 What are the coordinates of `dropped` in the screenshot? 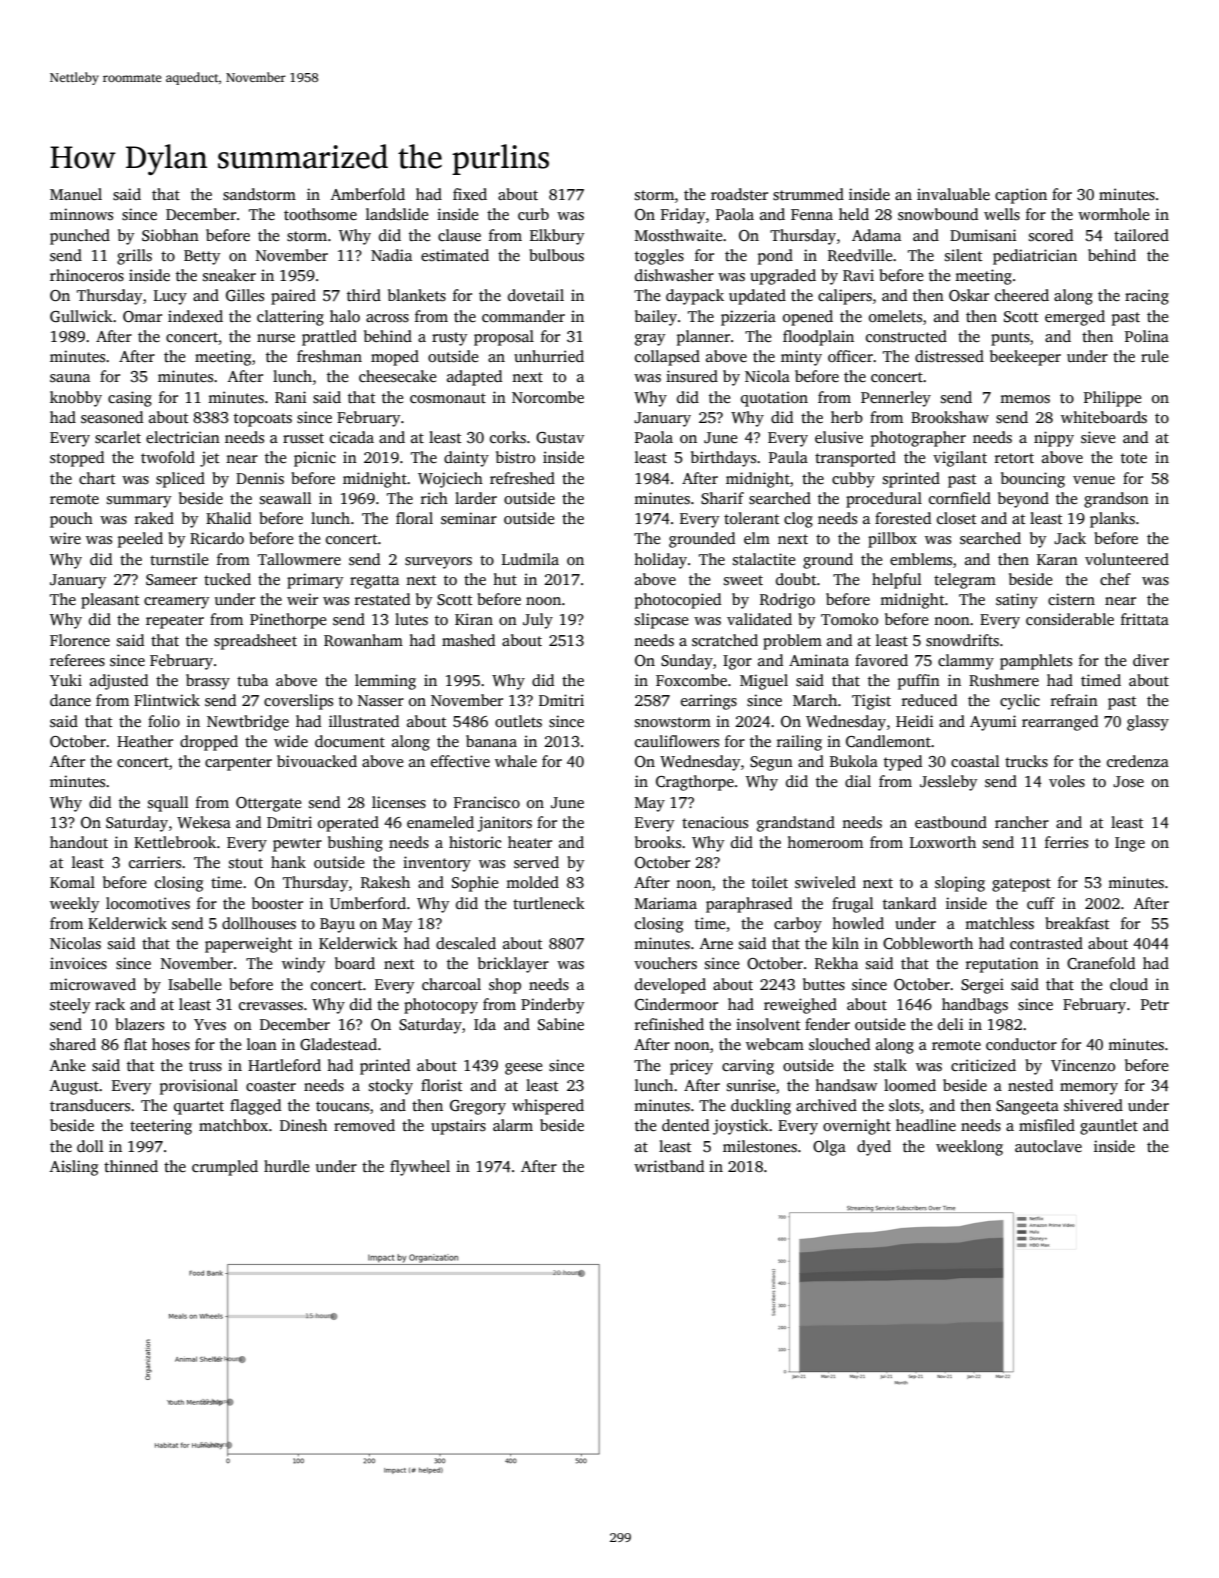 It's located at (209, 743).
